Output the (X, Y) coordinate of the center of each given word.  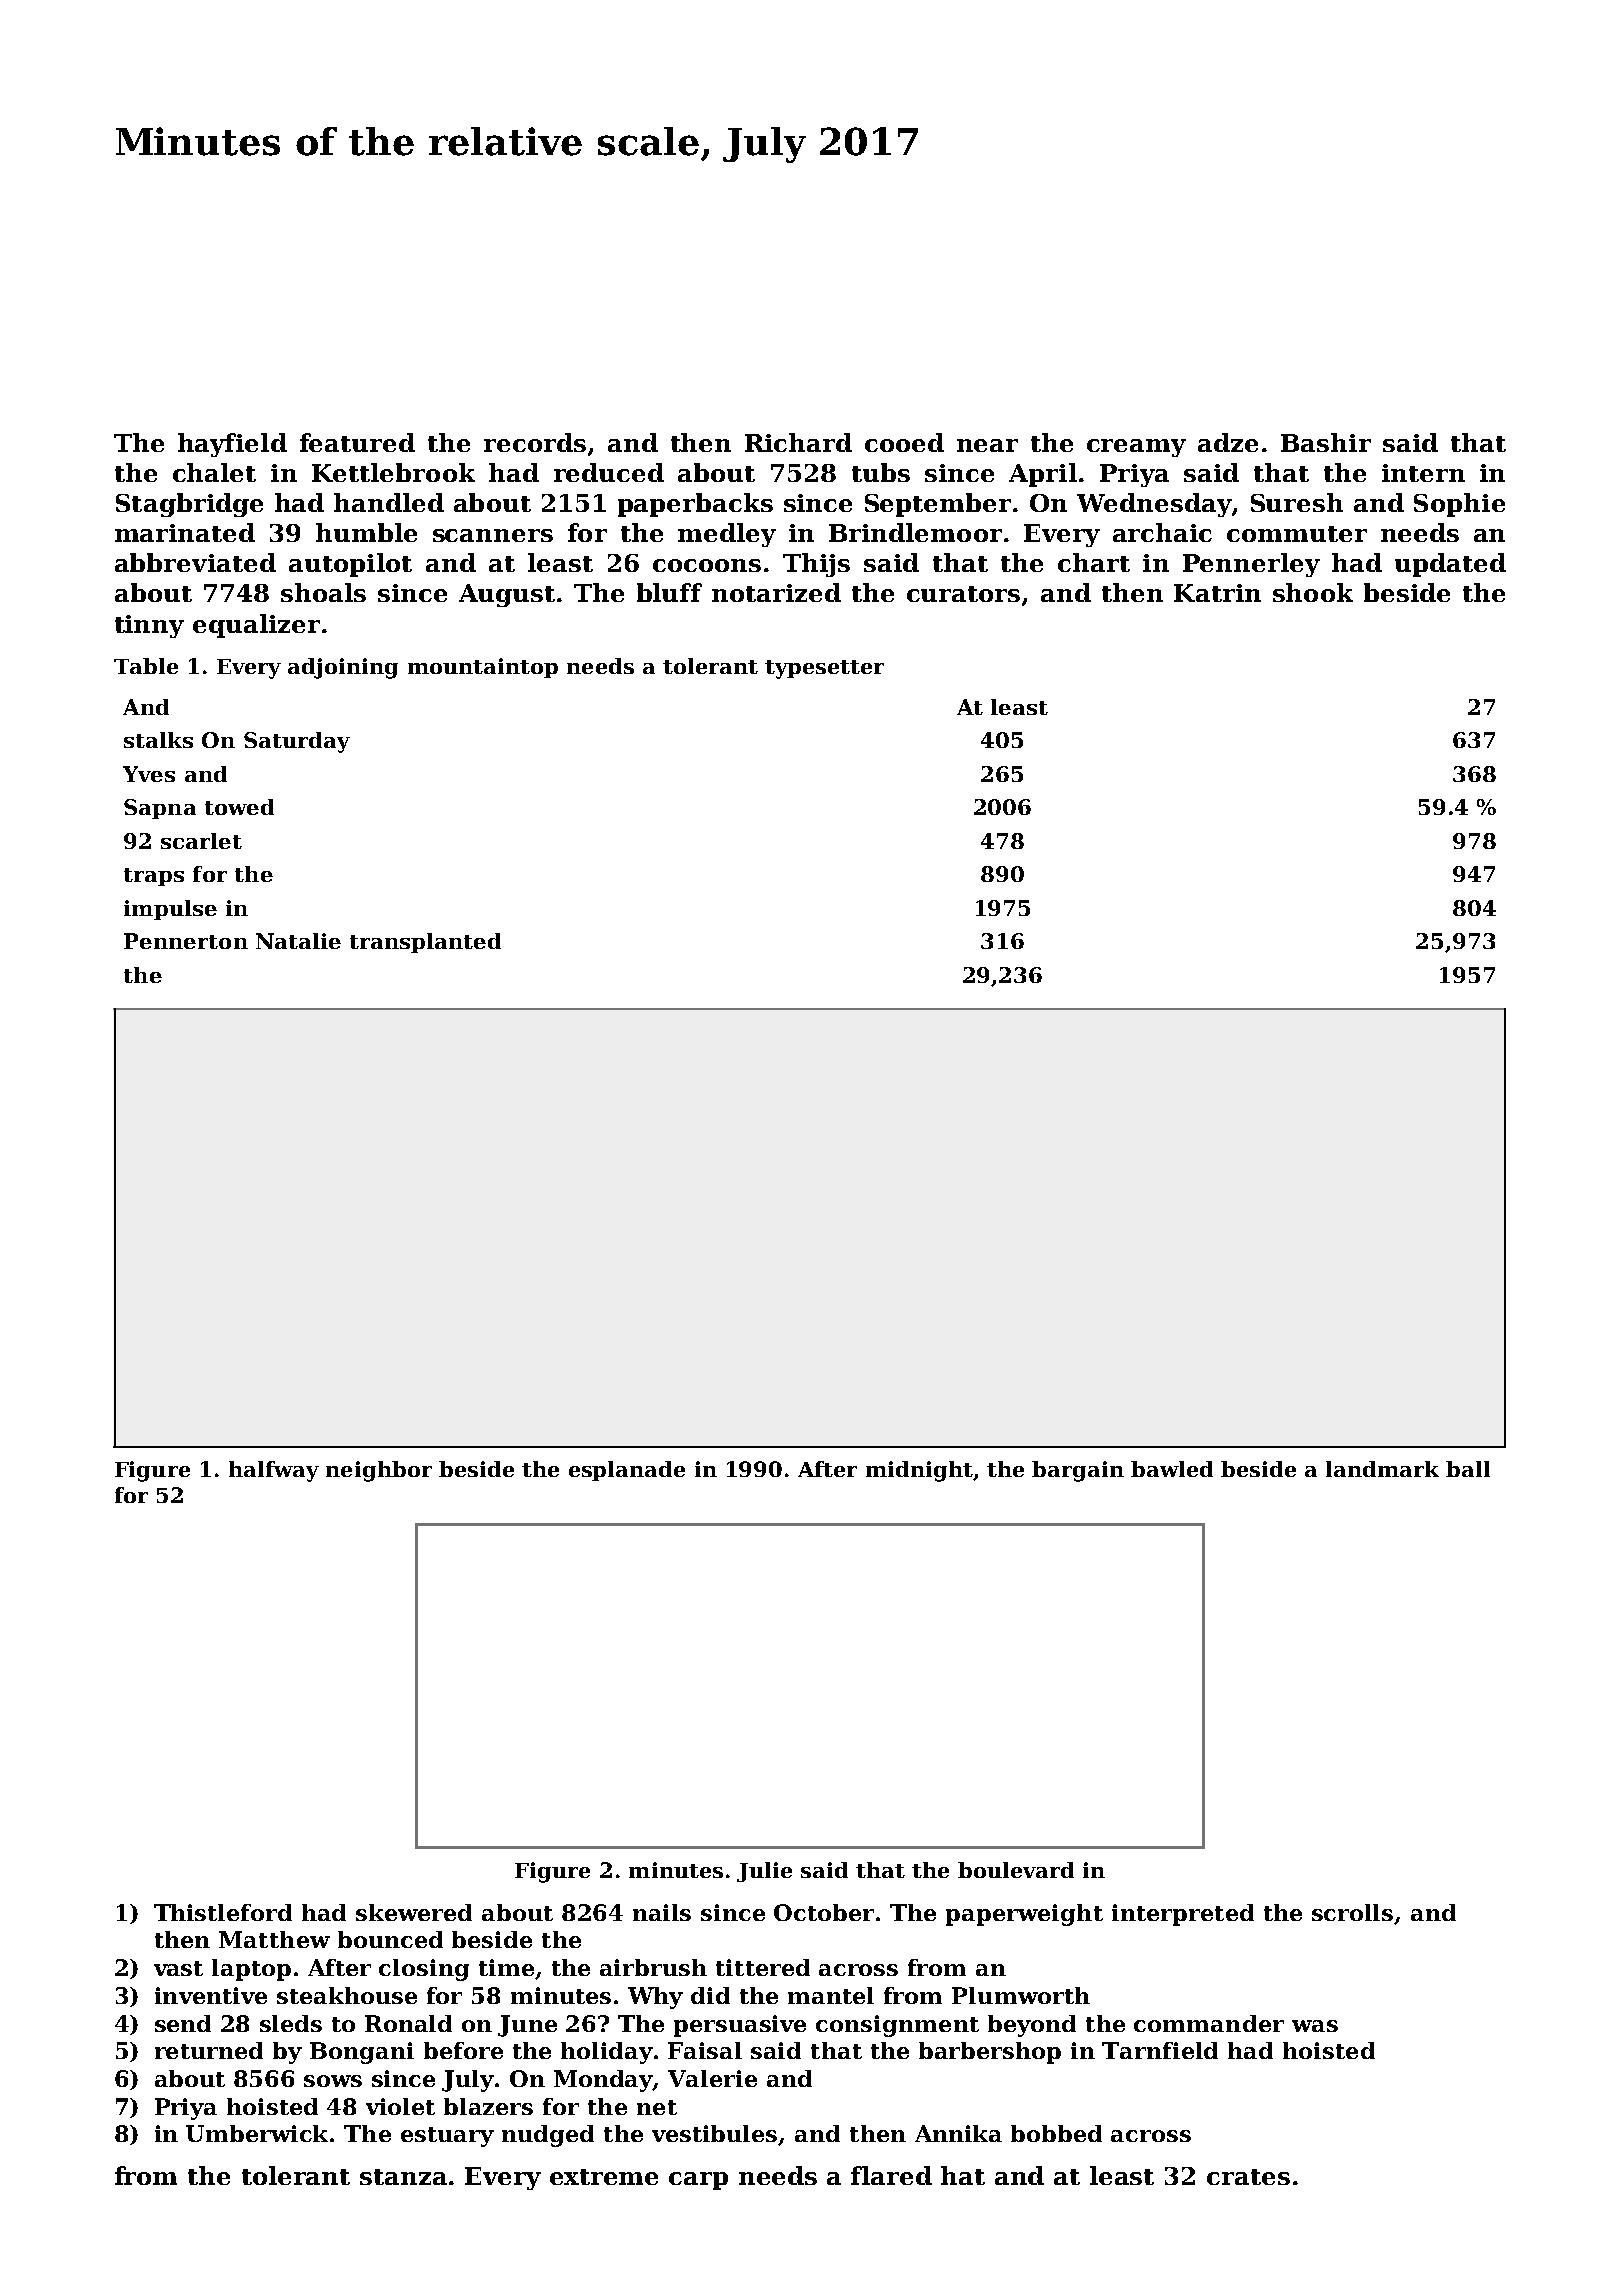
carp (698, 2181)
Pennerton (186, 941)
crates (1248, 2177)
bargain (1078, 1471)
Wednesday (1154, 505)
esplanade (627, 1471)
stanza (403, 2177)
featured (357, 442)
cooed (904, 442)
